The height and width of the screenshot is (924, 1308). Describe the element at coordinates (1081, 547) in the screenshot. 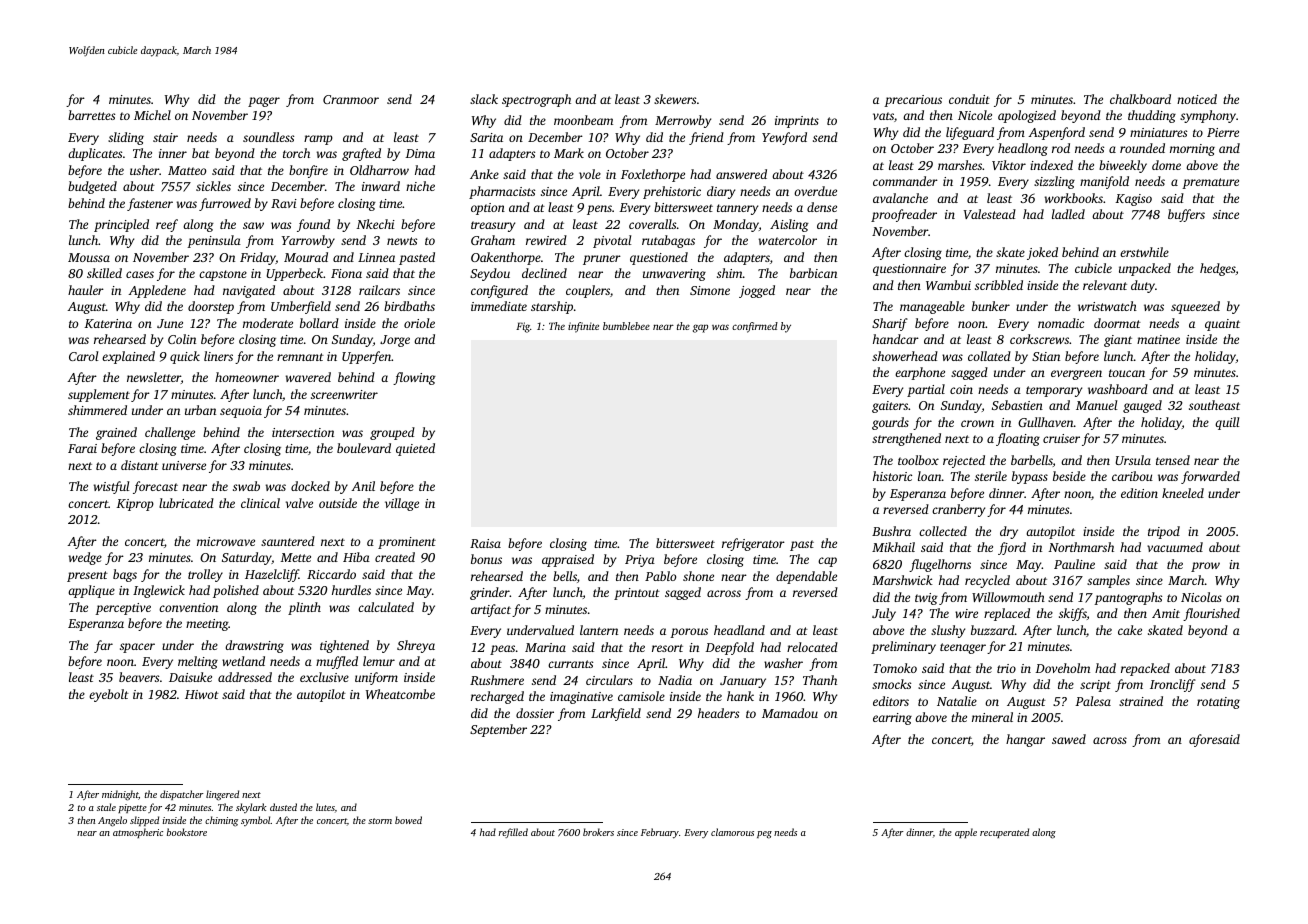

I see `Northmarsh` at that location.
